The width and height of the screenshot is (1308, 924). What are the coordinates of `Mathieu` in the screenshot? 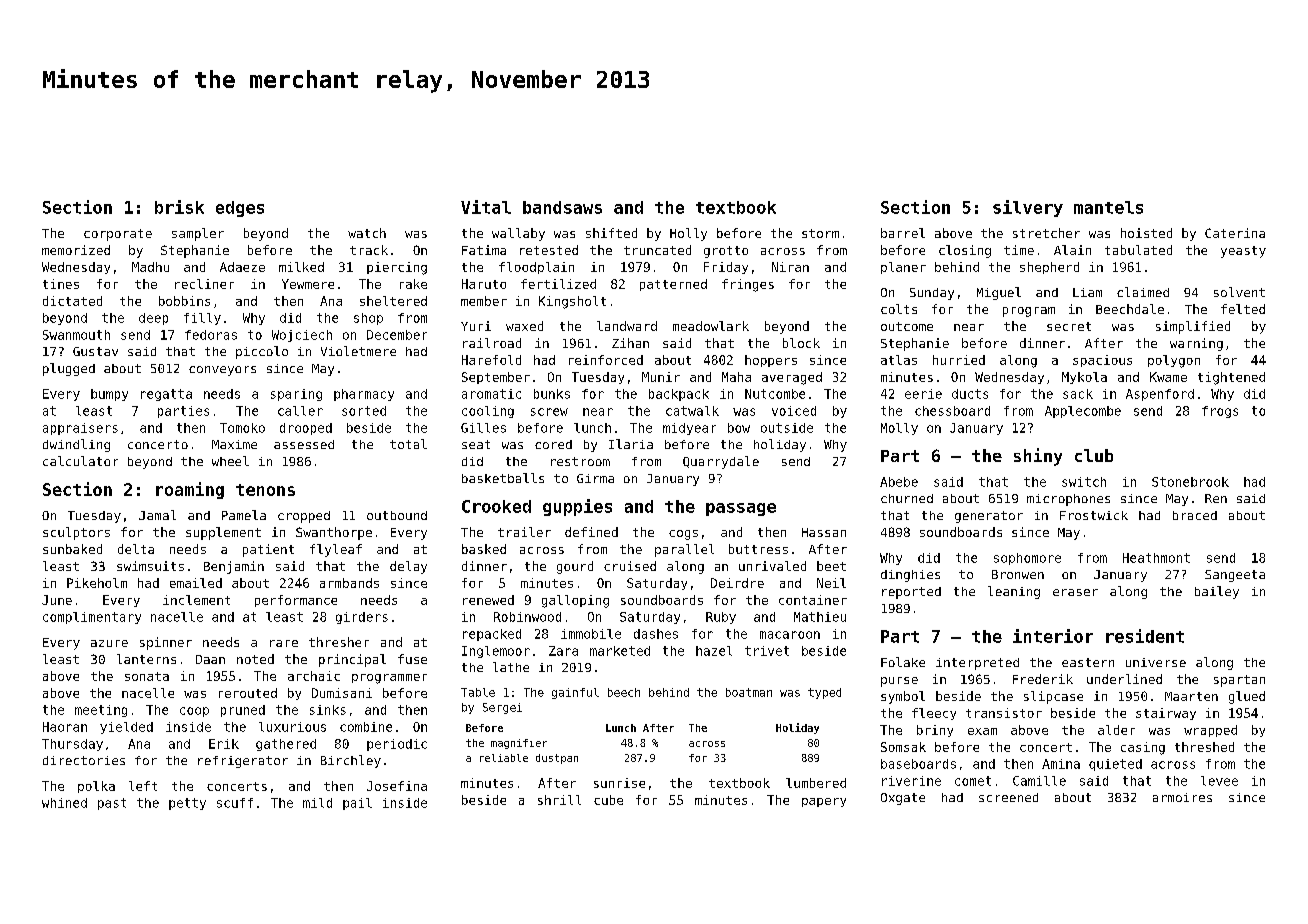 It's located at (820, 617).
